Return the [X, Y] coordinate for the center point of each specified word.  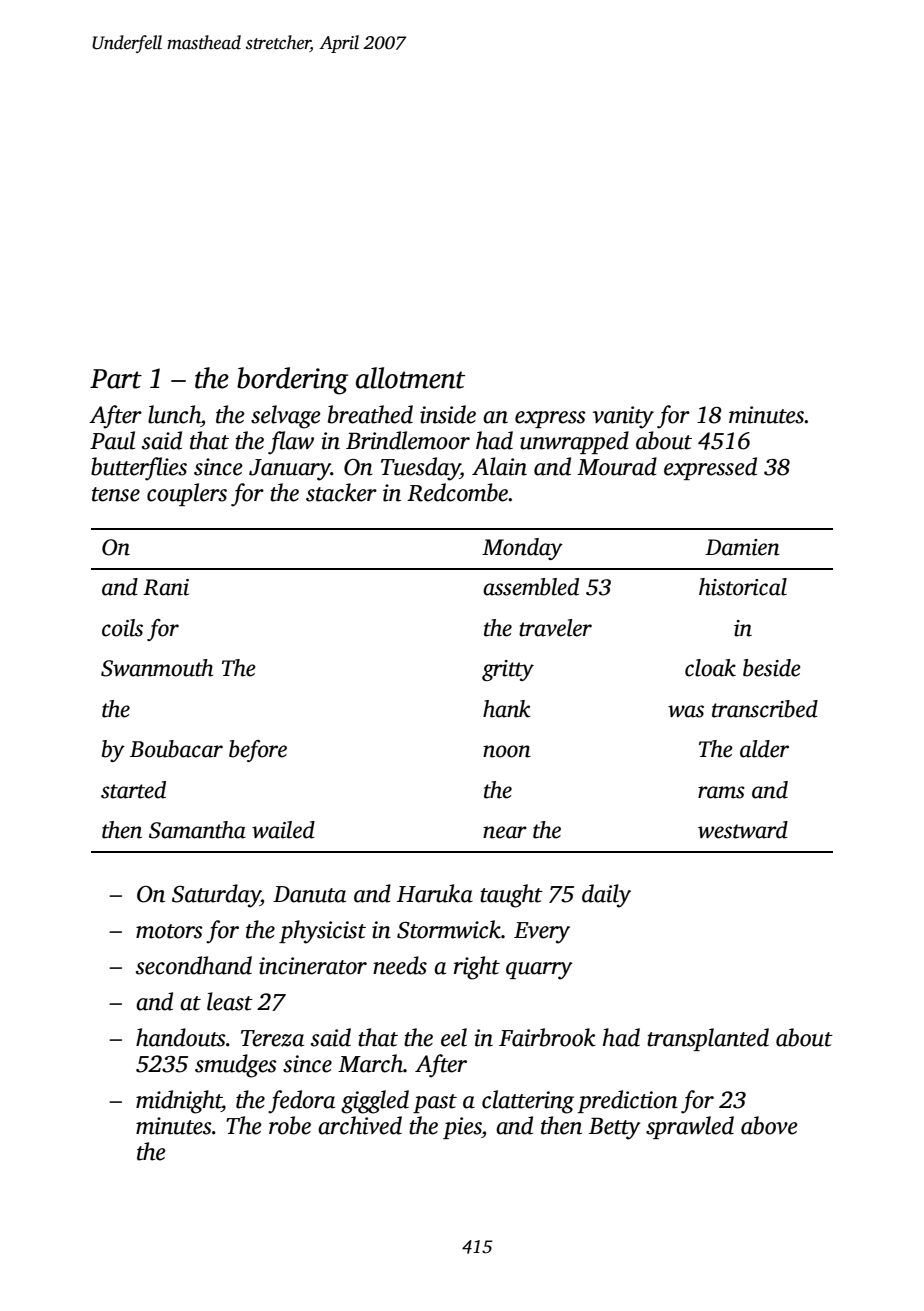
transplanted [708, 1039]
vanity [623, 417]
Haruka [435, 893]
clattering [528, 1102]
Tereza [272, 1038]
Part [116, 379]
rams [721, 792]
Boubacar [176, 749]
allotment [410, 378]
